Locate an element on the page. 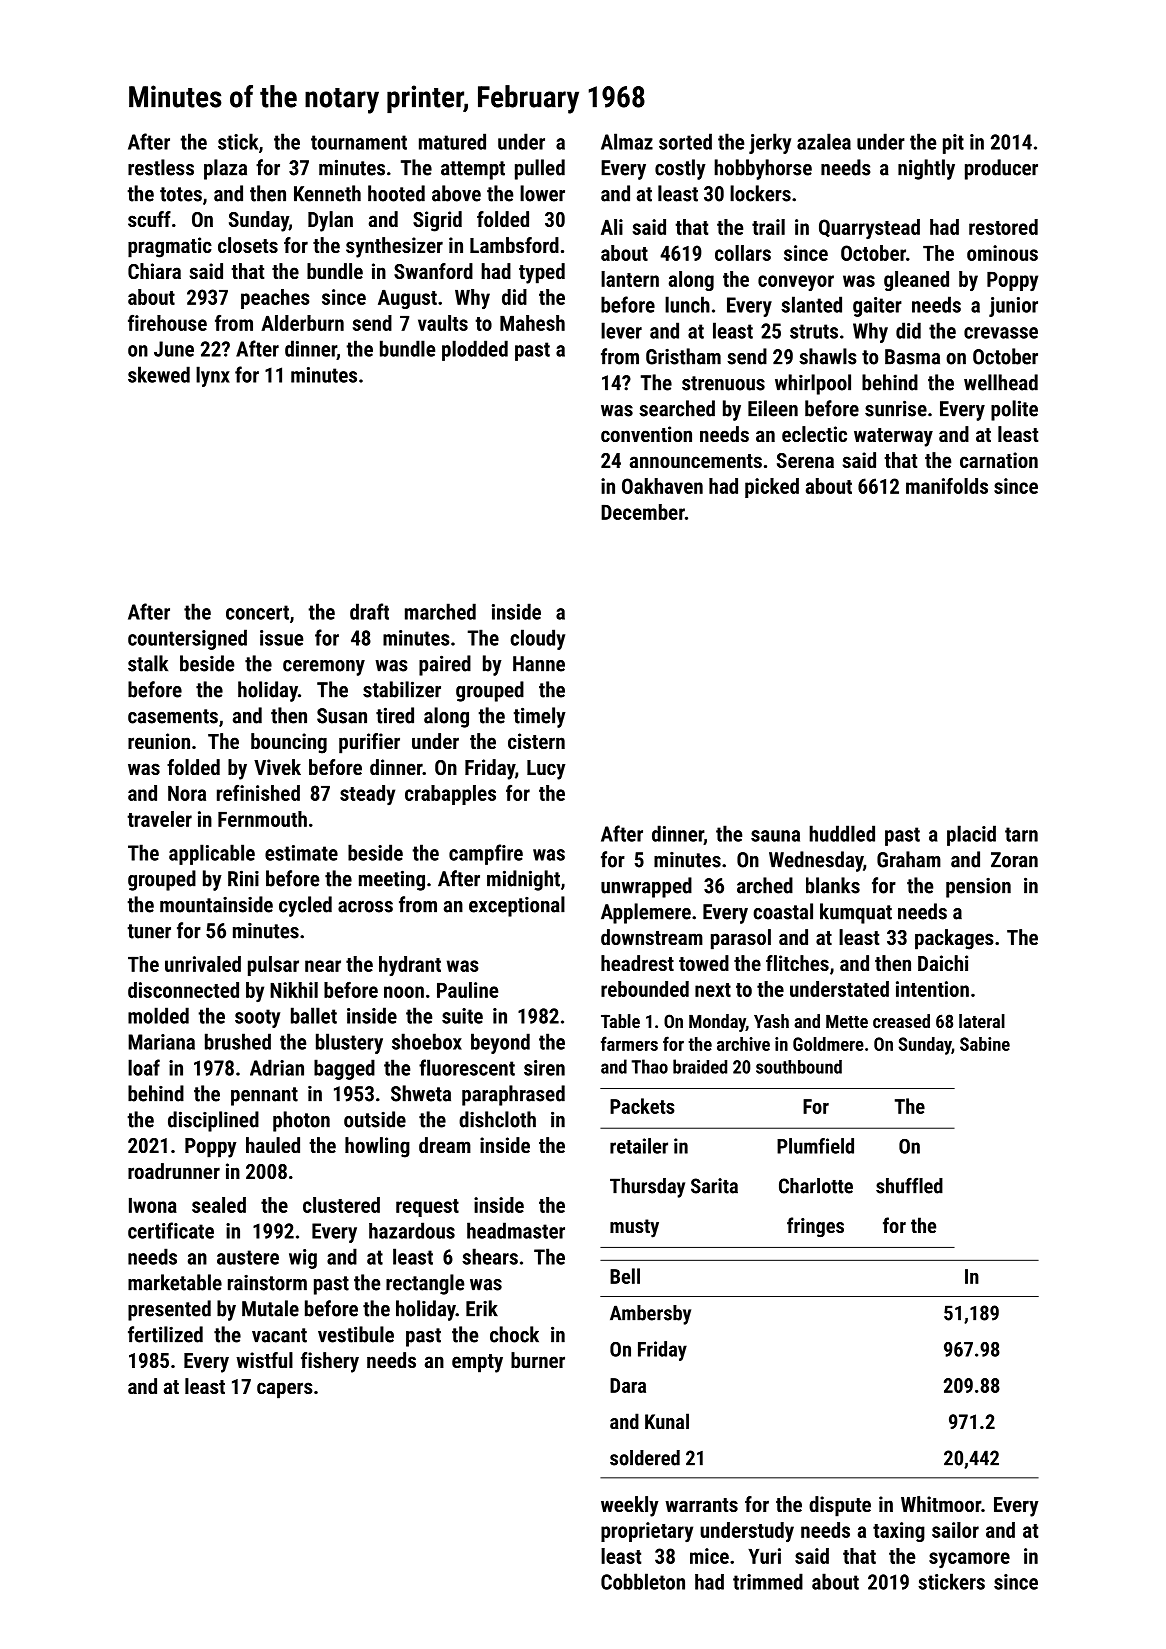 This page has width=1166, height=1649. draft is located at coordinates (369, 611).
